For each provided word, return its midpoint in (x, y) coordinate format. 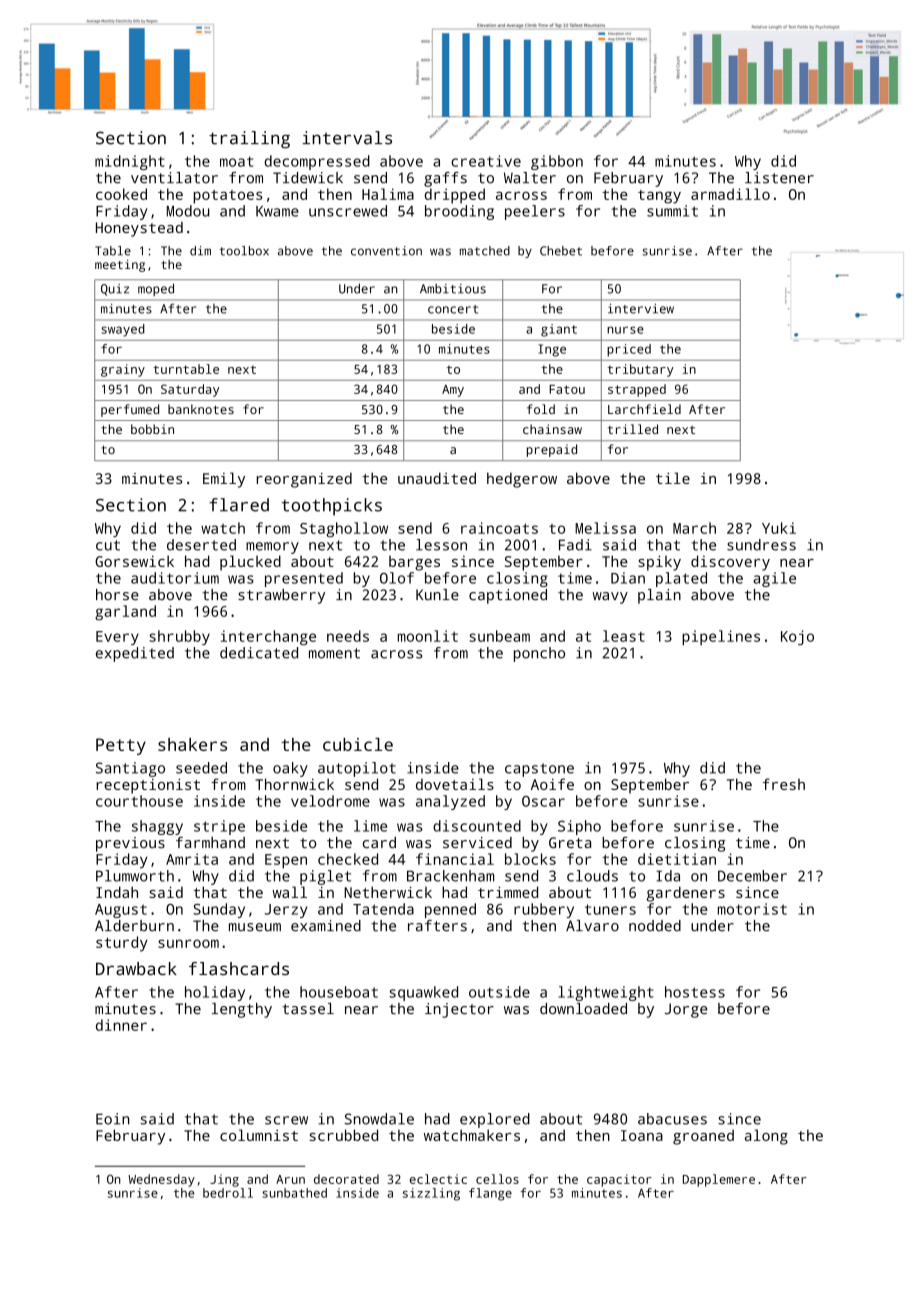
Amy (453, 391)
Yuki (779, 528)
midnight (130, 162)
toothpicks (331, 507)
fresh (784, 784)
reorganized (304, 480)
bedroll (228, 1193)
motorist (752, 909)
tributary (640, 370)
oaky (290, 769)
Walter (530, 178)
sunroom (188, 943)
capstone (539, 770)
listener (779, 178)
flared (239, 505)
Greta (570, 842)
